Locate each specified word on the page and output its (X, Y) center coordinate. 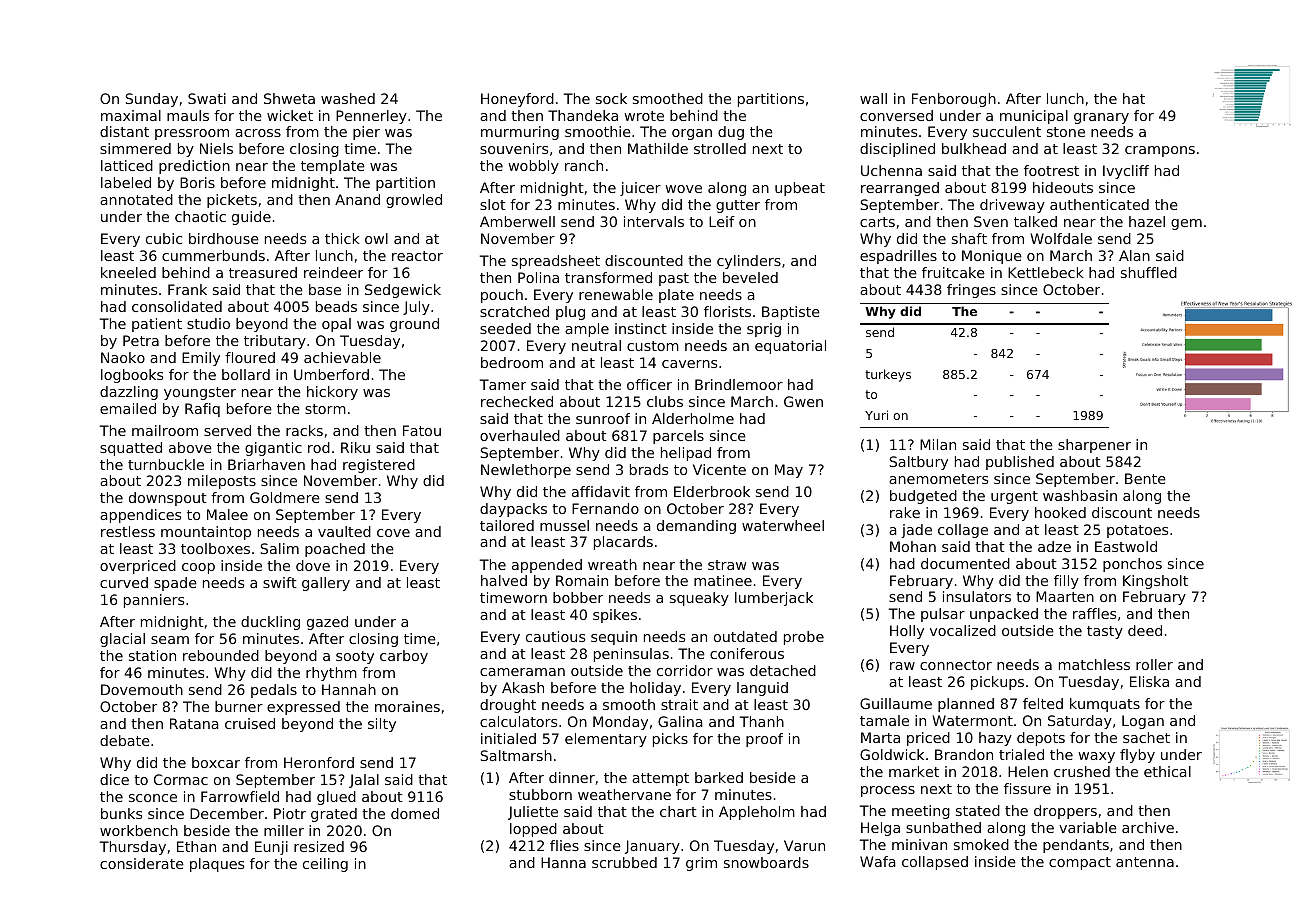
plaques (217, 865)
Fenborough (954, 100)
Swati (207, 98)
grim (701, 864)
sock (611, 98)
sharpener (1094, 446)
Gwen (803, 401)
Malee (227, 514)
